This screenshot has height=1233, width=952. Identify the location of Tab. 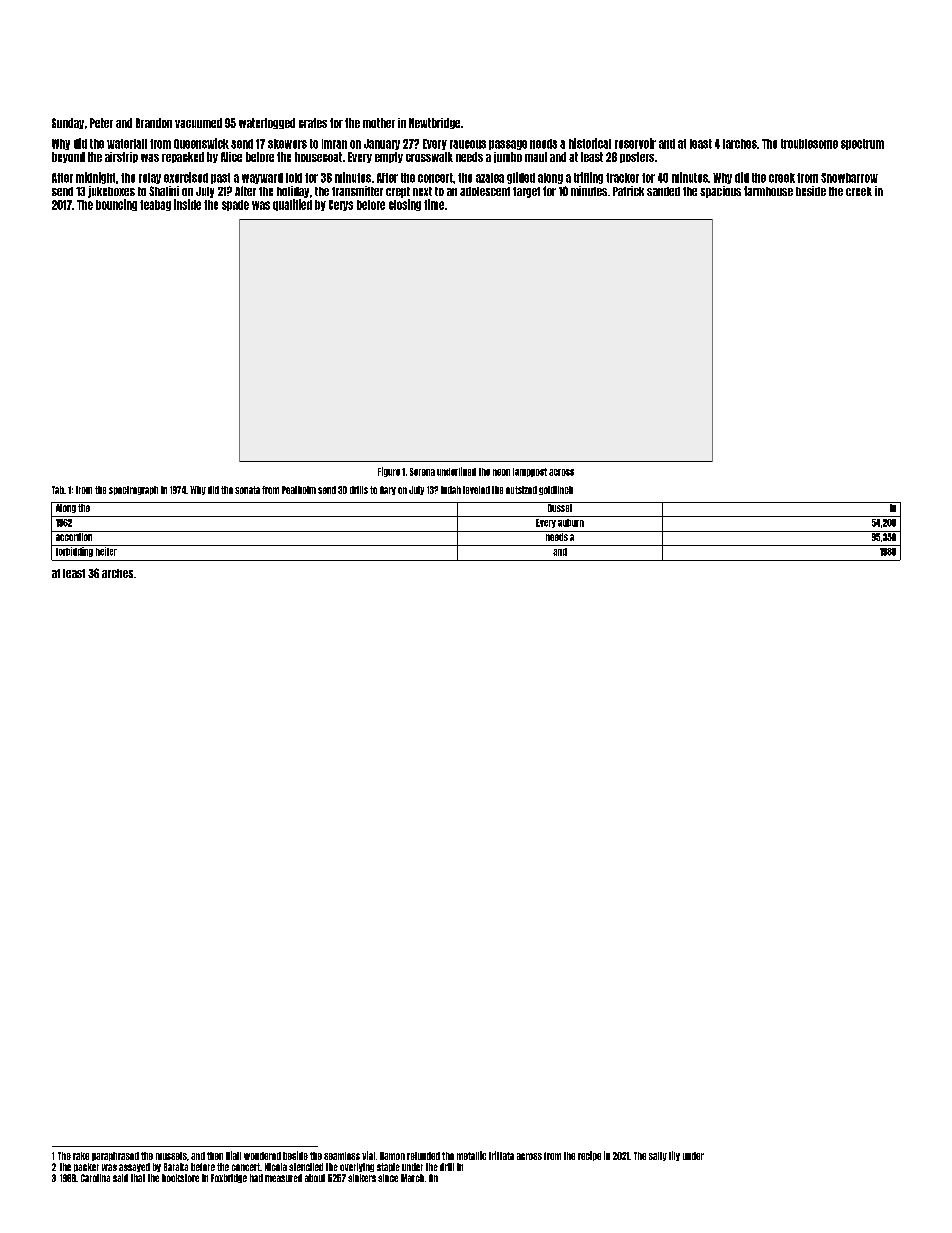
(58, 490).
